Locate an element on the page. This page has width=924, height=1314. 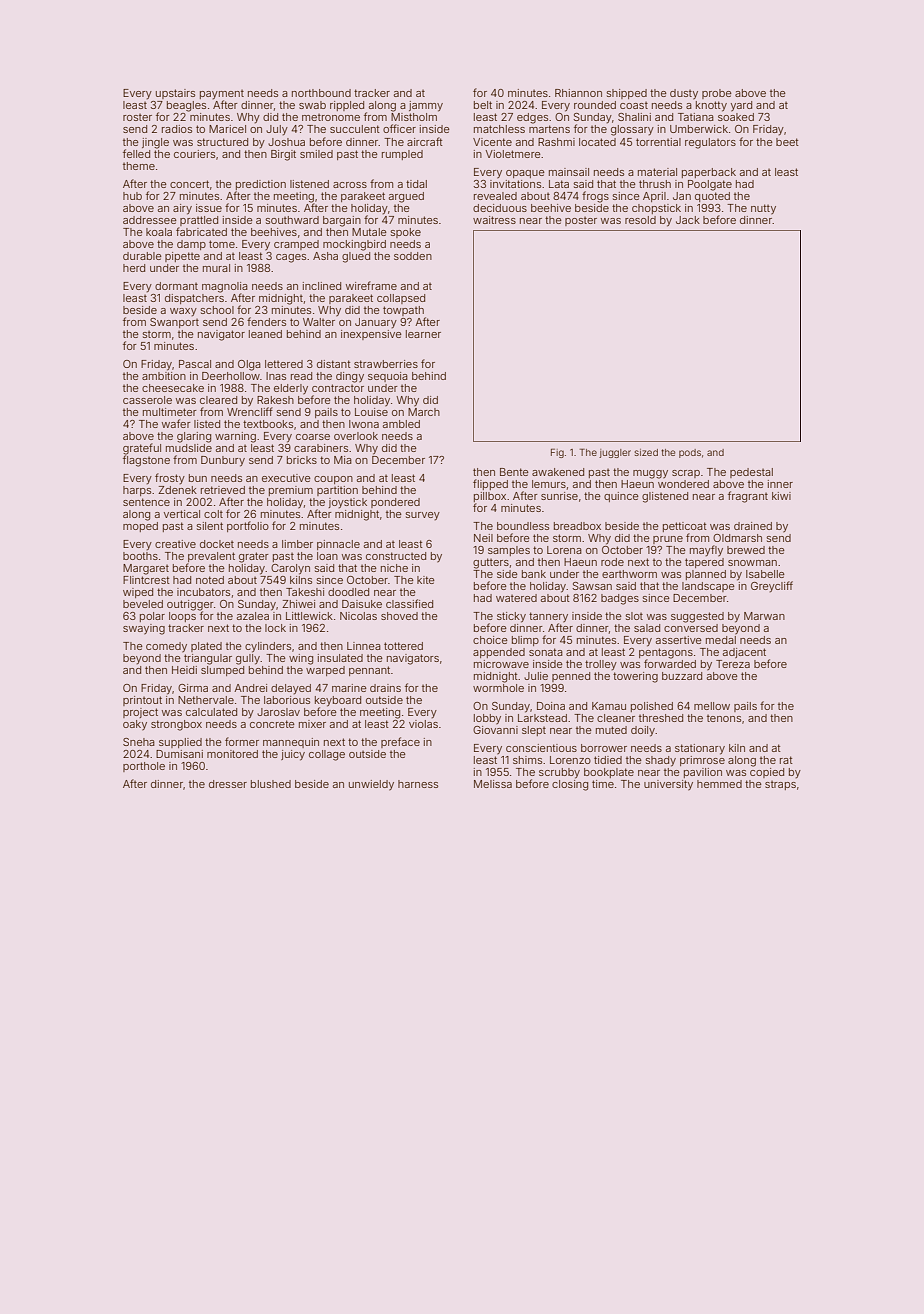
sodden is located at coordinates (413, 256).
